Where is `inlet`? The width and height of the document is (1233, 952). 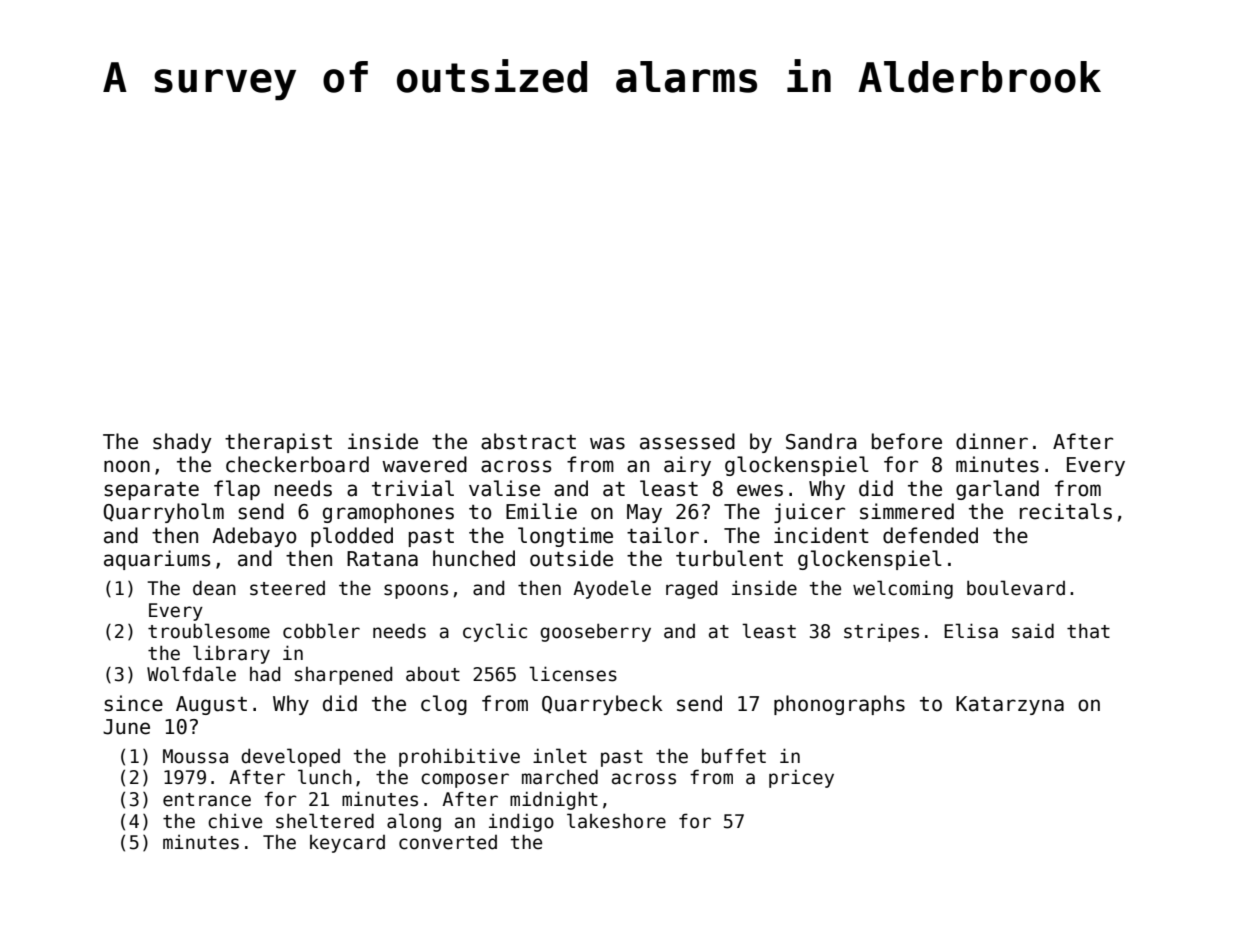
inlet is located at coordinates (560, 756).
